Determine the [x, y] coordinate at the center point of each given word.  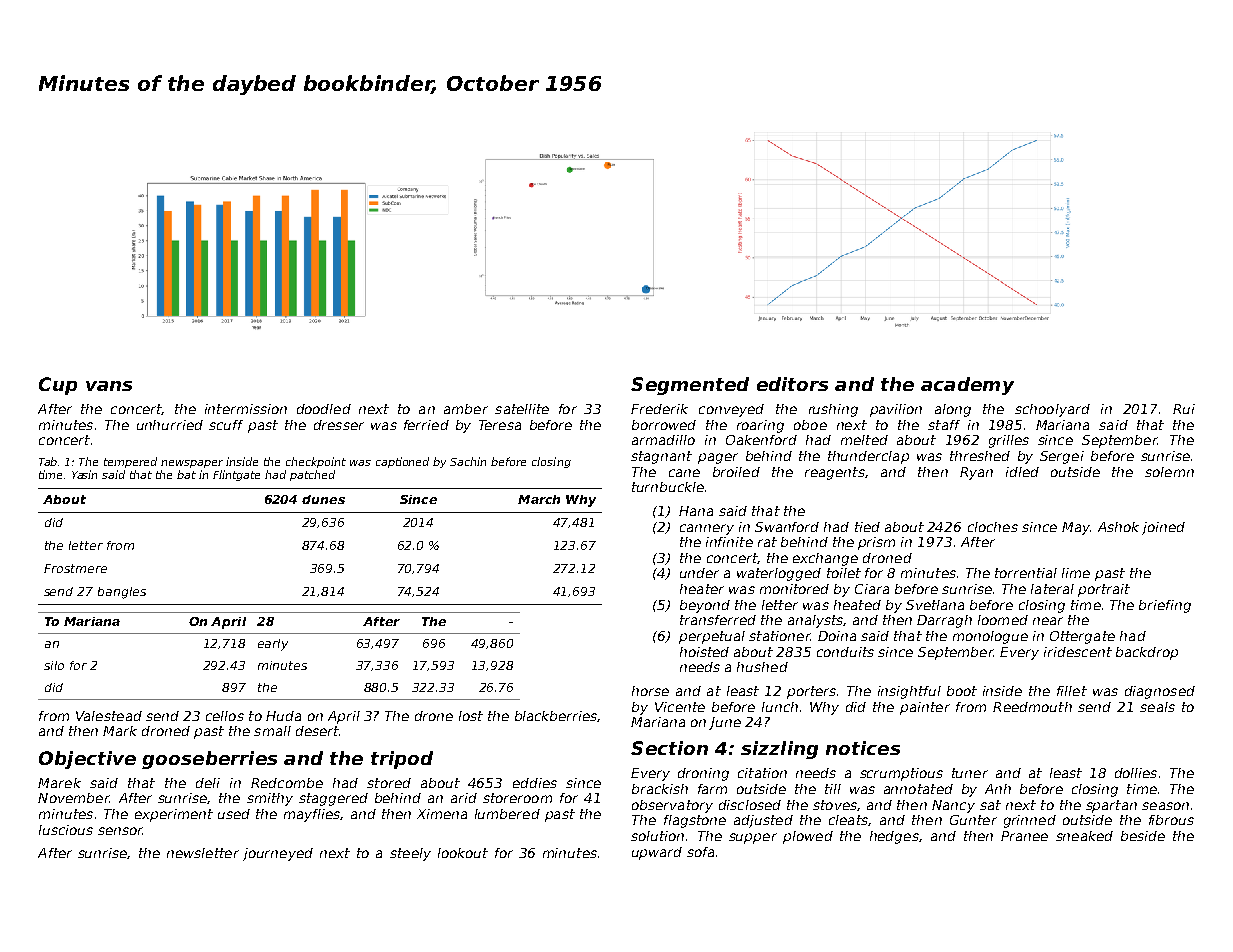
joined [1163, 528]
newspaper [192, 464]
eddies [535, 783]
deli [208, 783]
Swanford [787, 527]
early [273, 645]
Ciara [872, 589]
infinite [729, 542]
